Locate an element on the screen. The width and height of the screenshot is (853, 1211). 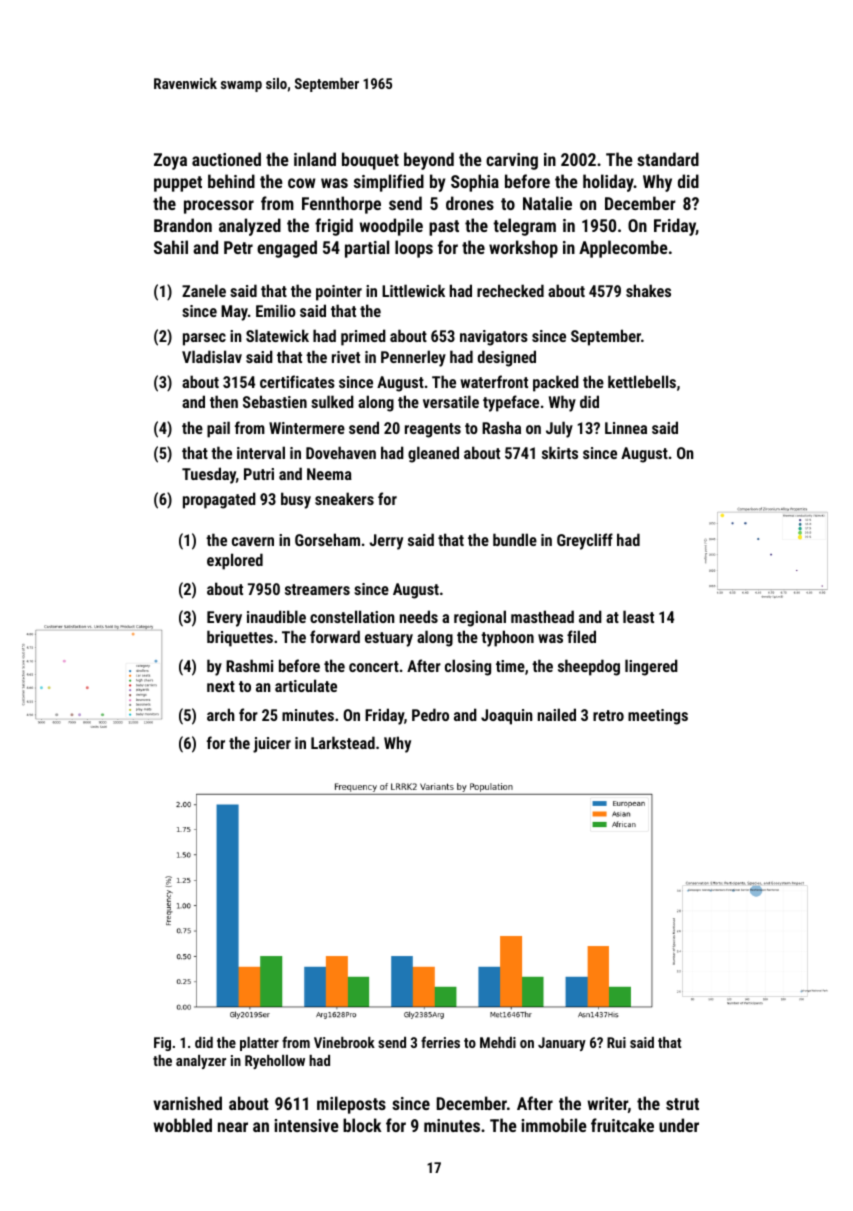
regional is located at coordinates (480, 618).
